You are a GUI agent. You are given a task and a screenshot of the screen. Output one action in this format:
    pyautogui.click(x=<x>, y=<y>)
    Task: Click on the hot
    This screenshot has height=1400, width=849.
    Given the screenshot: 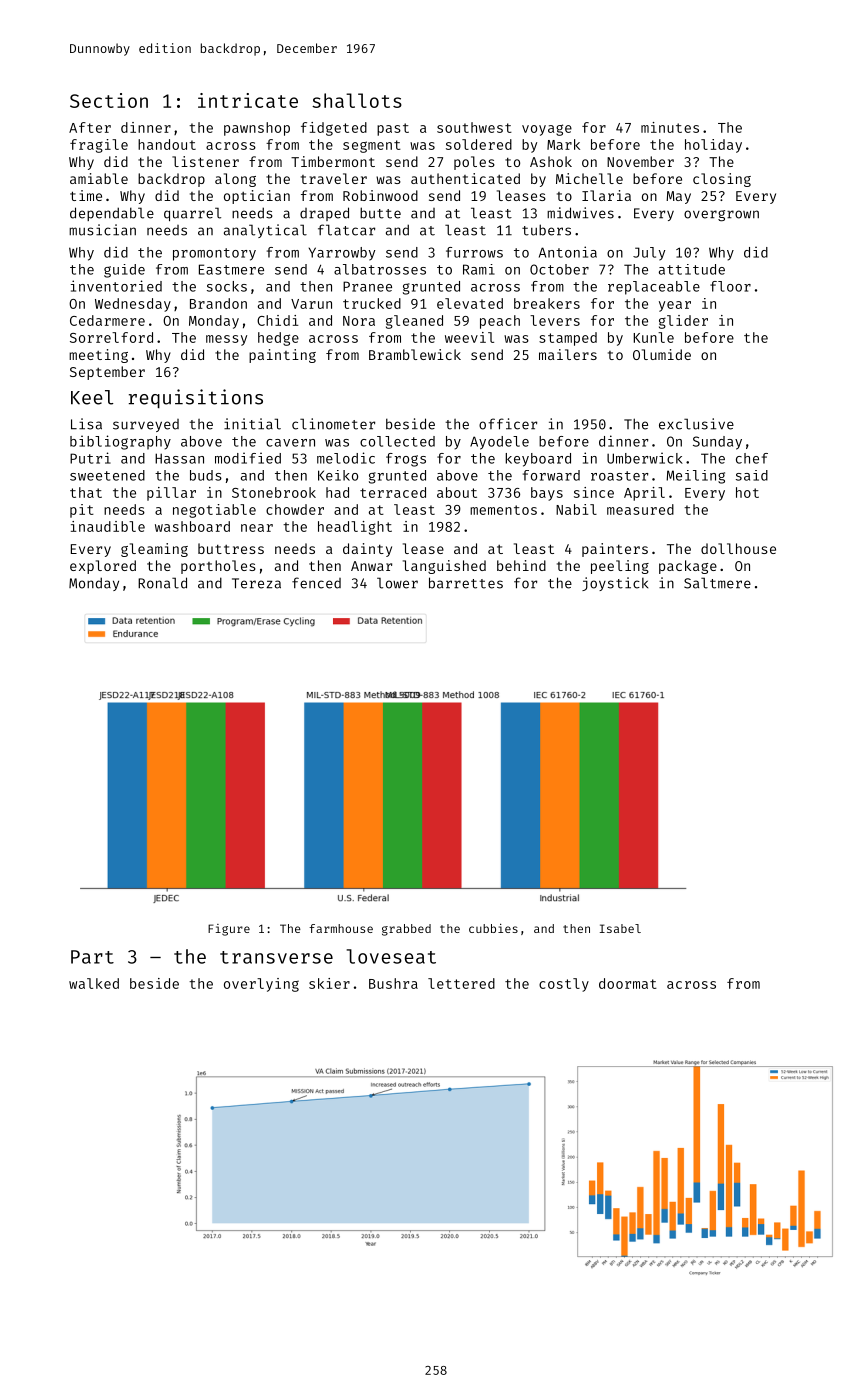 What is the action you would take?
    pyautogui.click(x=747, y=492)
